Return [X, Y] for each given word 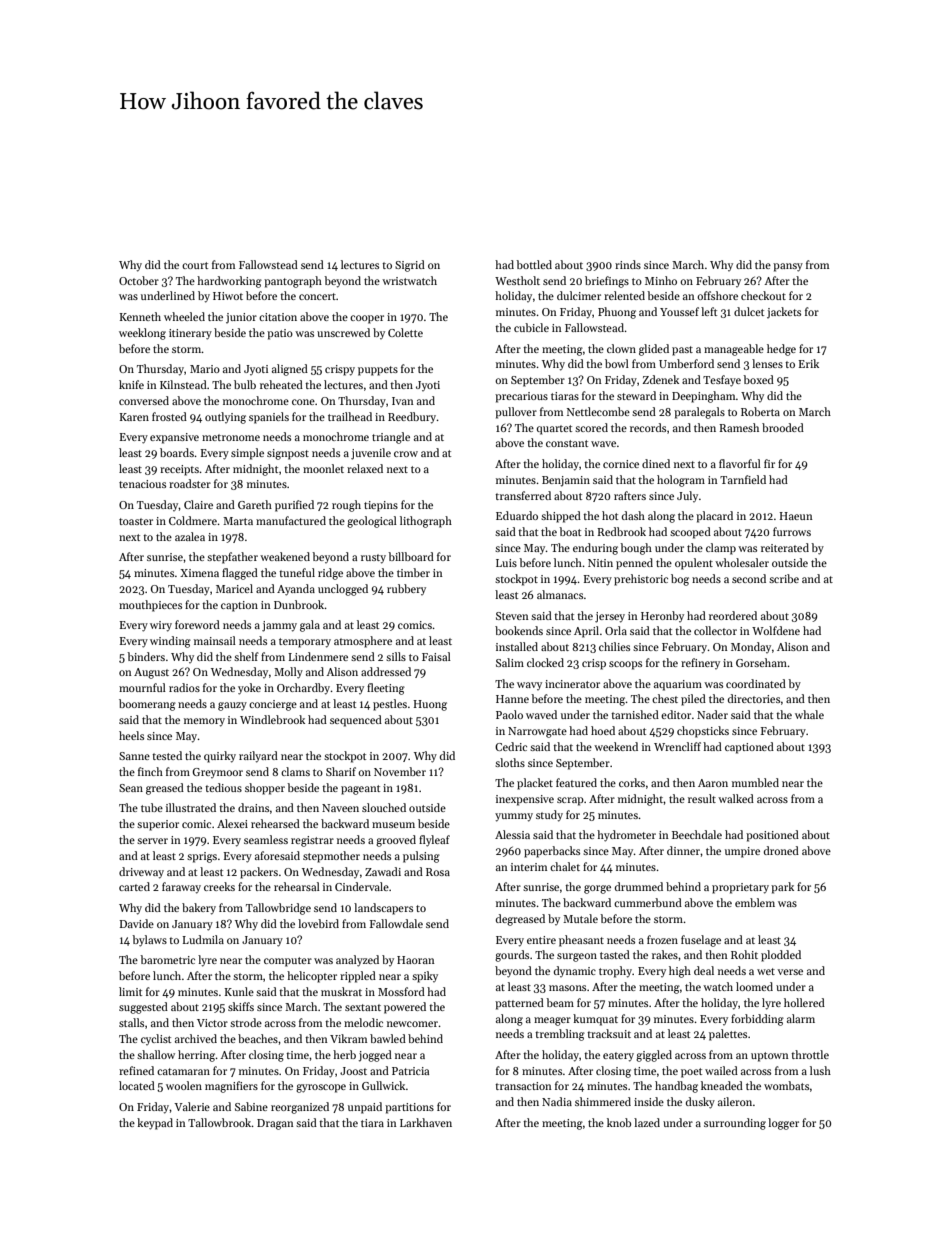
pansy [788, 267]
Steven [512, 616]
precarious [521, 397]
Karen [134, 417]
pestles [390, 705]
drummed [639, 886]
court [195, 265]
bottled [534, 264]
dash [633, 515]
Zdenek [660, 379]
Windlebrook [272, 719]
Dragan [275, 1124]
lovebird [318, 923]
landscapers [383, 909]
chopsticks [703, 732]
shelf [246, 656]
